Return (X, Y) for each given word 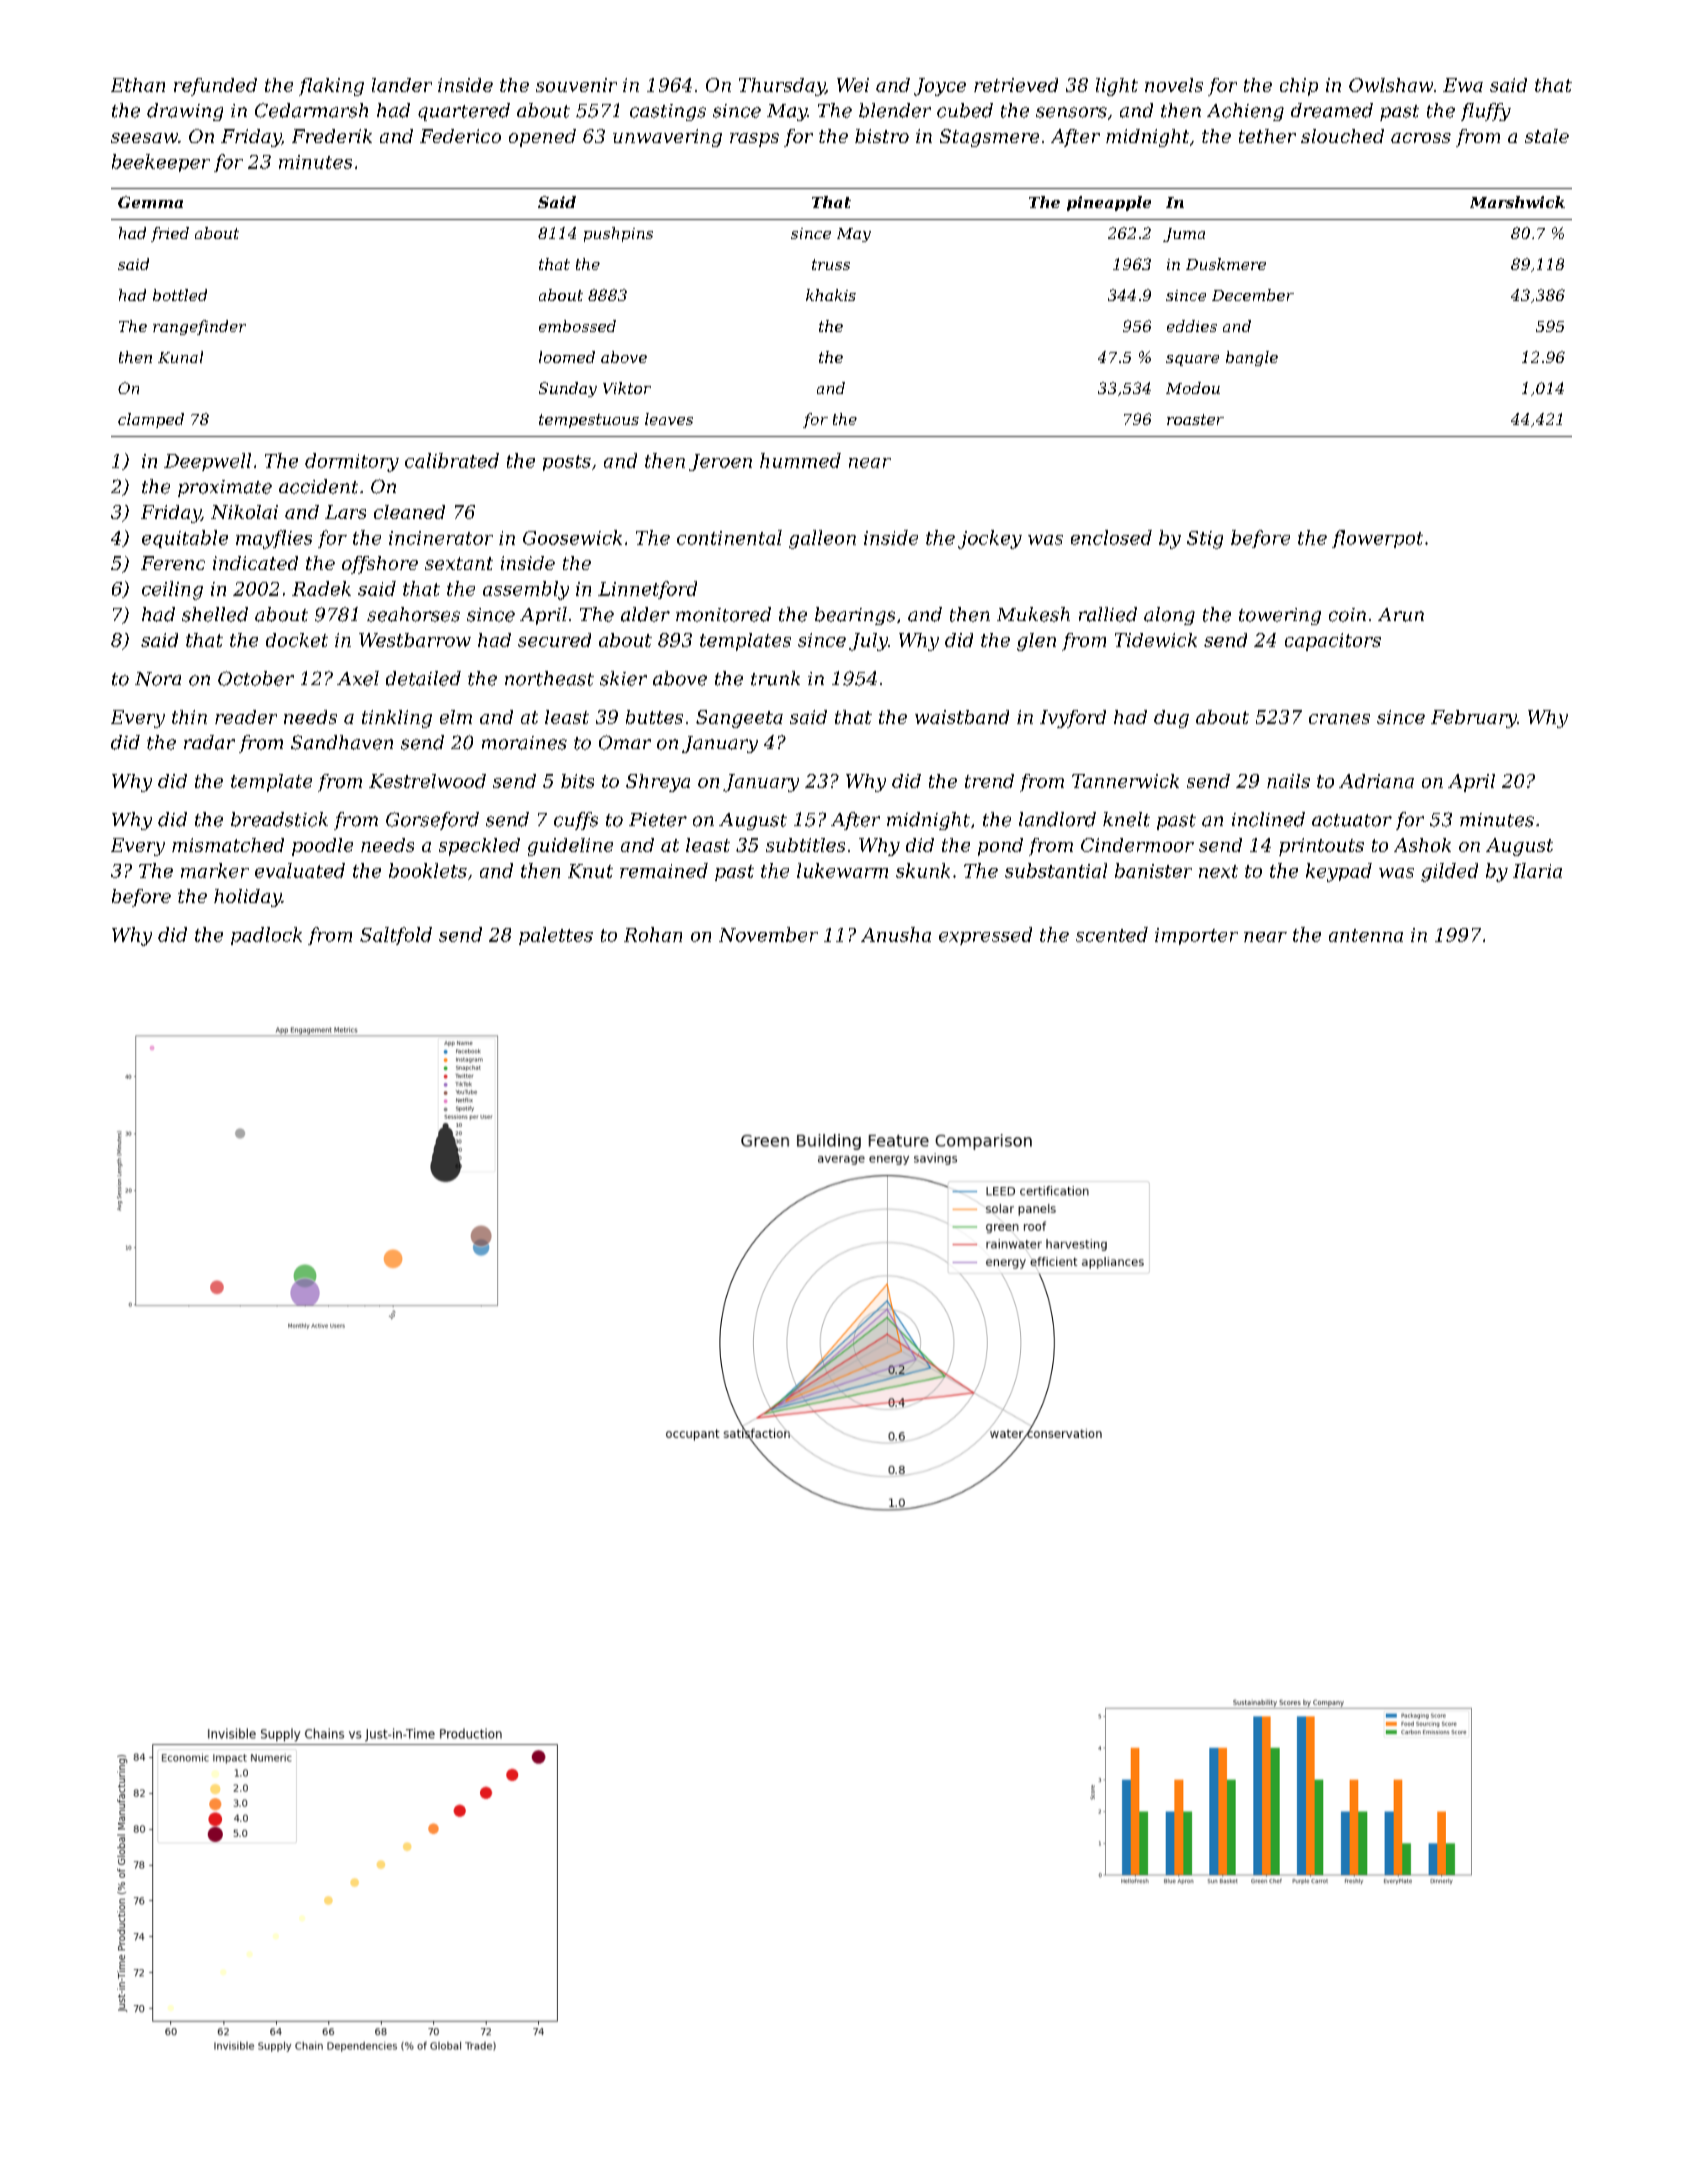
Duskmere (1226, 264)
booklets (428, 870)
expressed (985, 936)
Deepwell (207, 462)
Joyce (940, 87)
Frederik (332, 136)
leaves (669, 419)
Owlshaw (1391, 85)
